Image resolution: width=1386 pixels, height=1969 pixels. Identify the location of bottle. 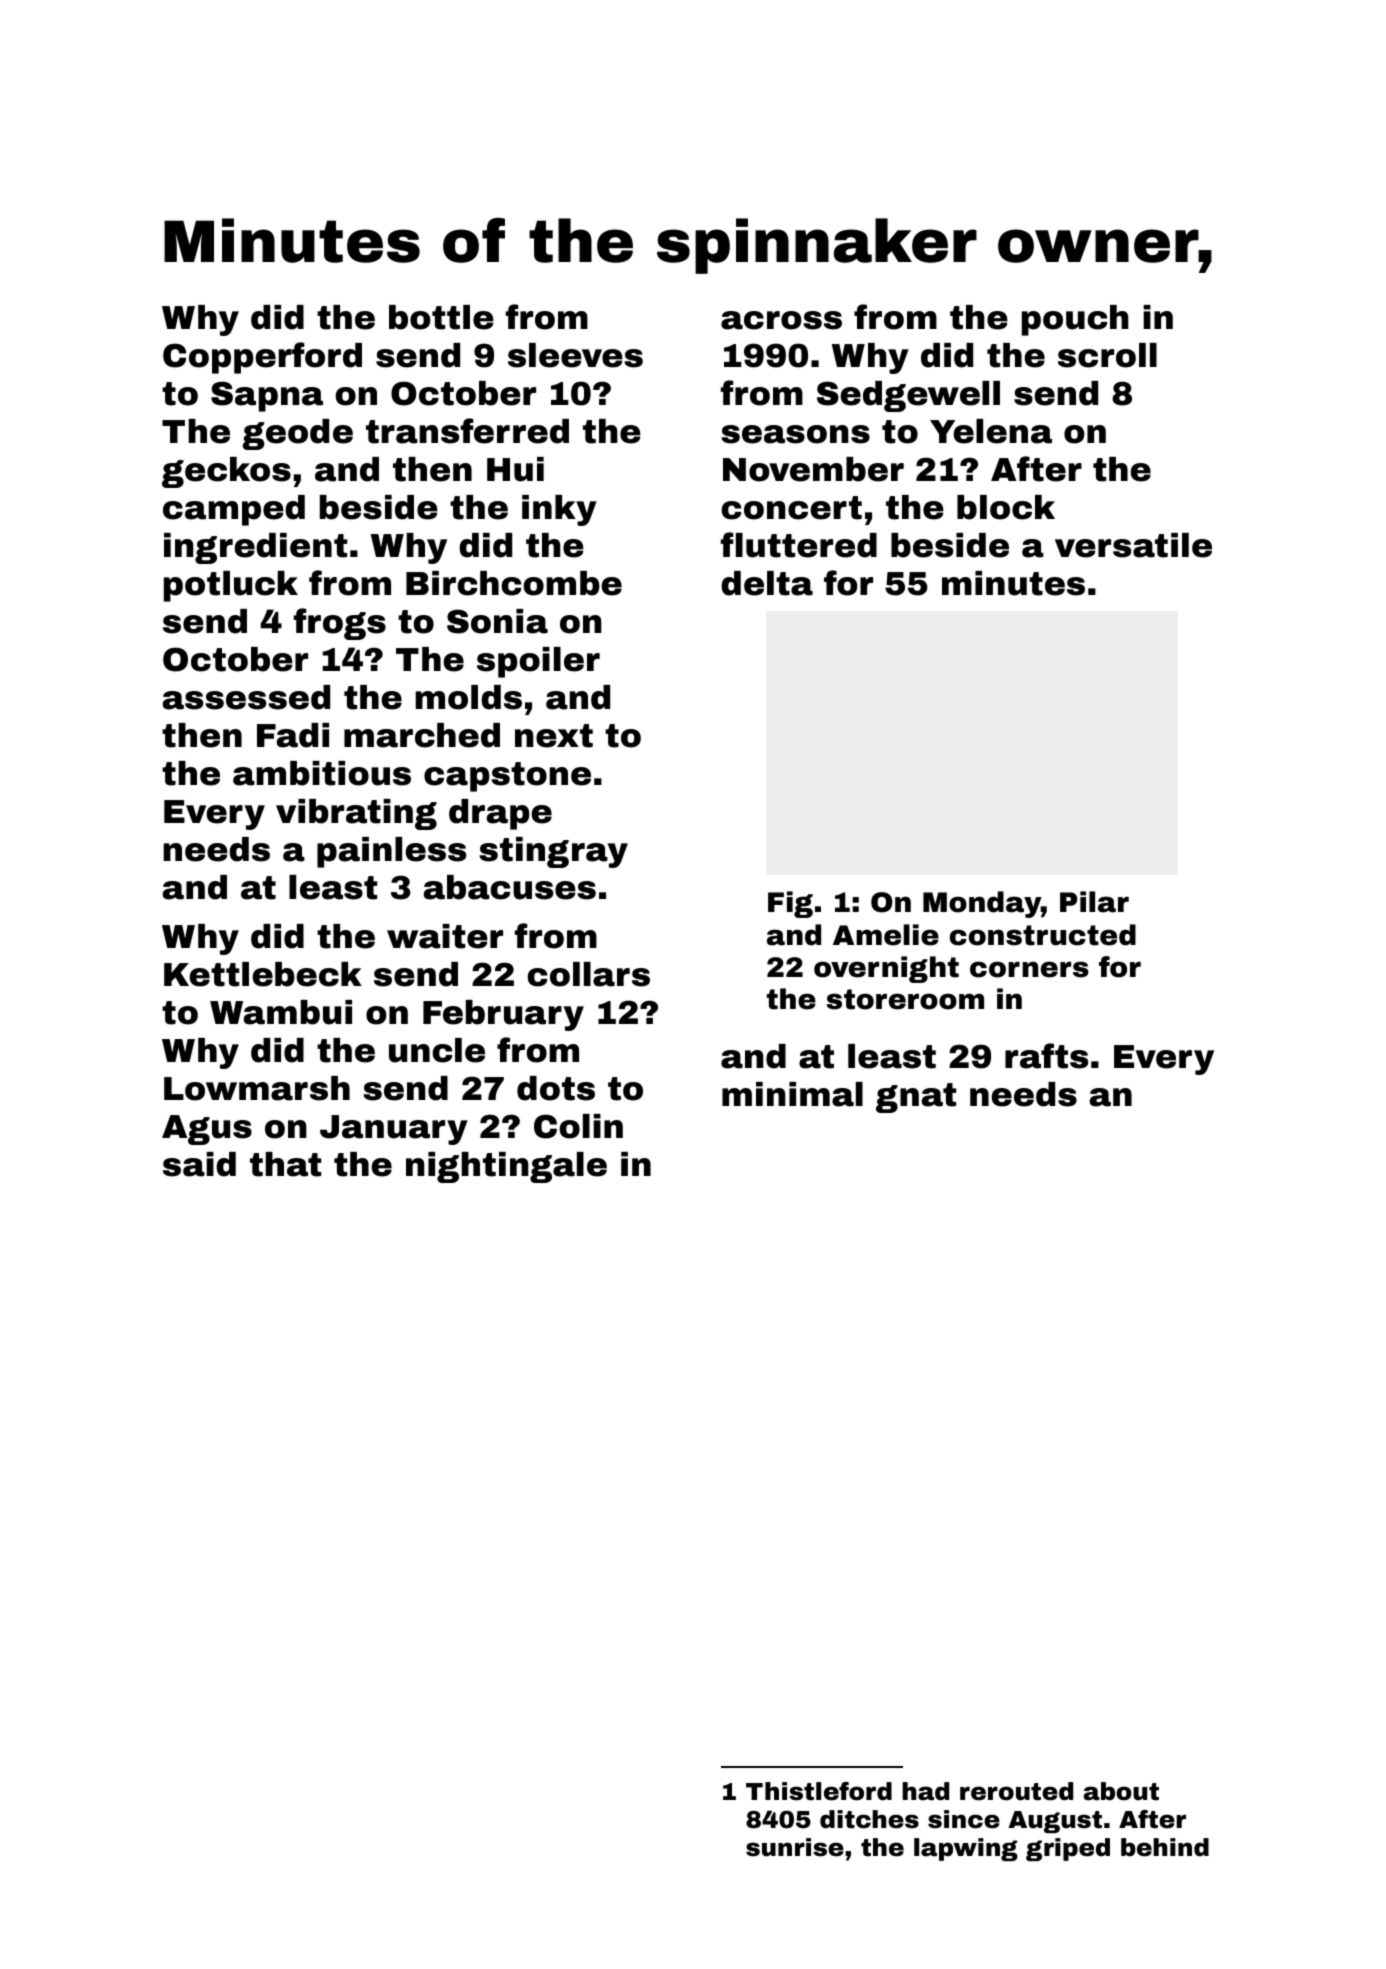
(441, 317).
